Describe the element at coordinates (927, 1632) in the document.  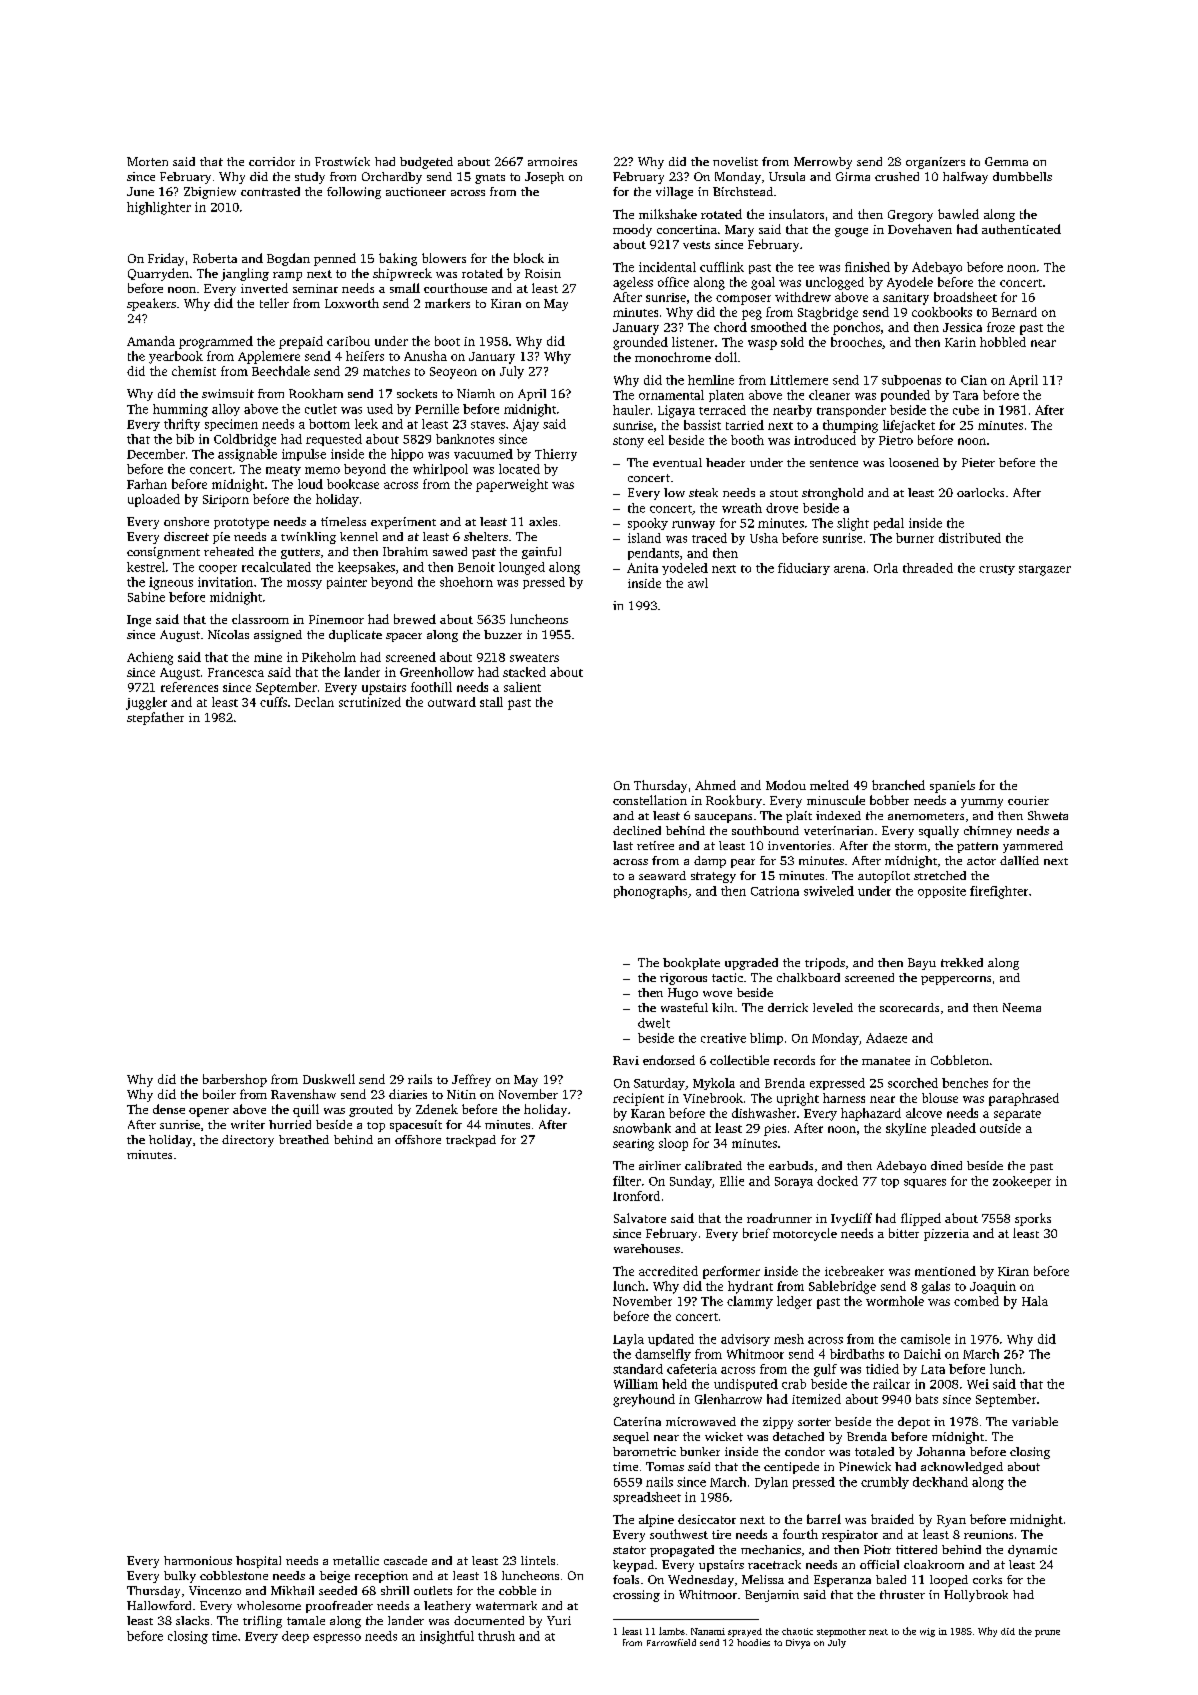
I see `wig` at that location.
